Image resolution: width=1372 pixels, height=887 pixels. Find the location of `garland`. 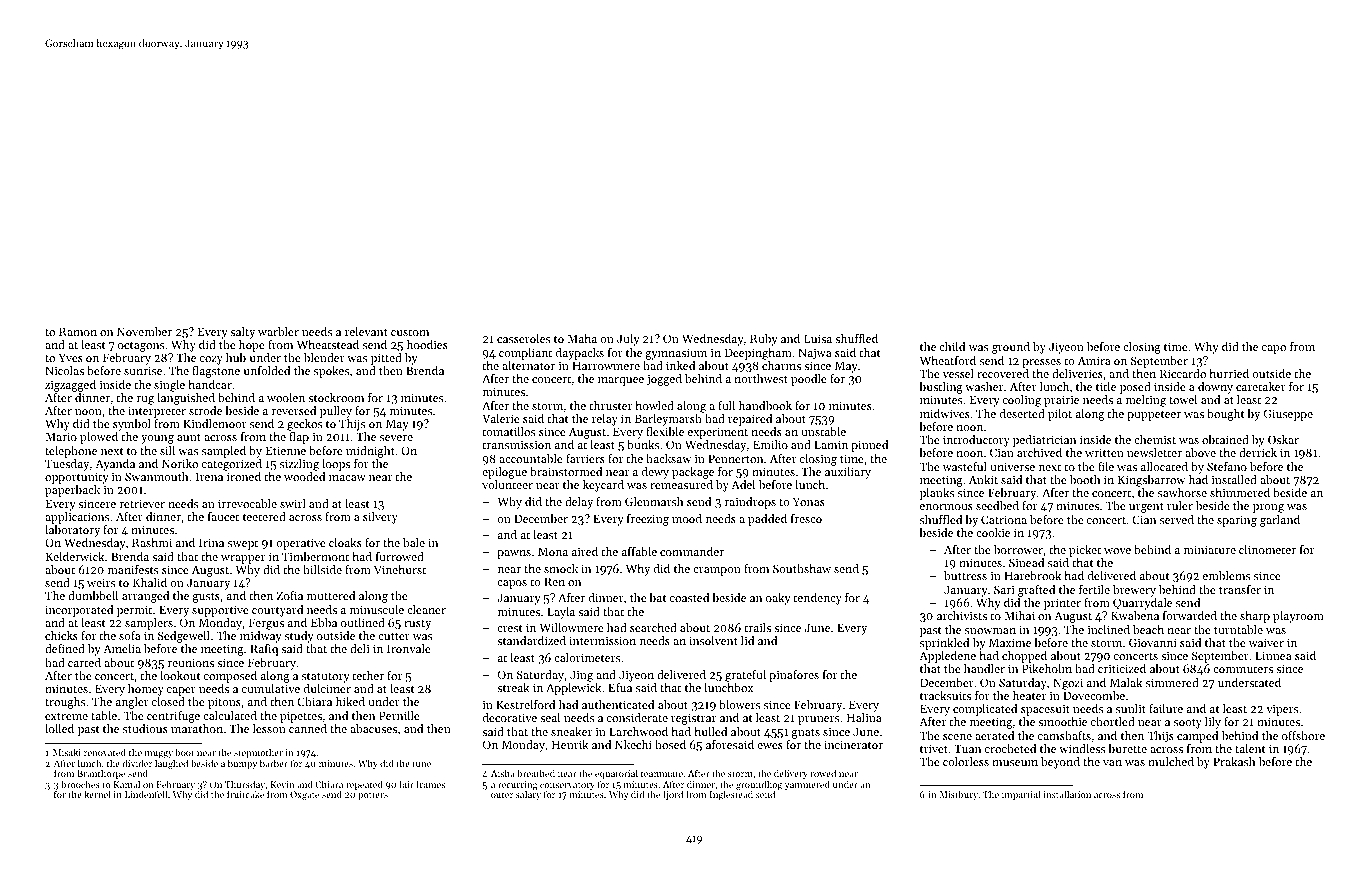

garland is located at coordinates (1280, 521).
